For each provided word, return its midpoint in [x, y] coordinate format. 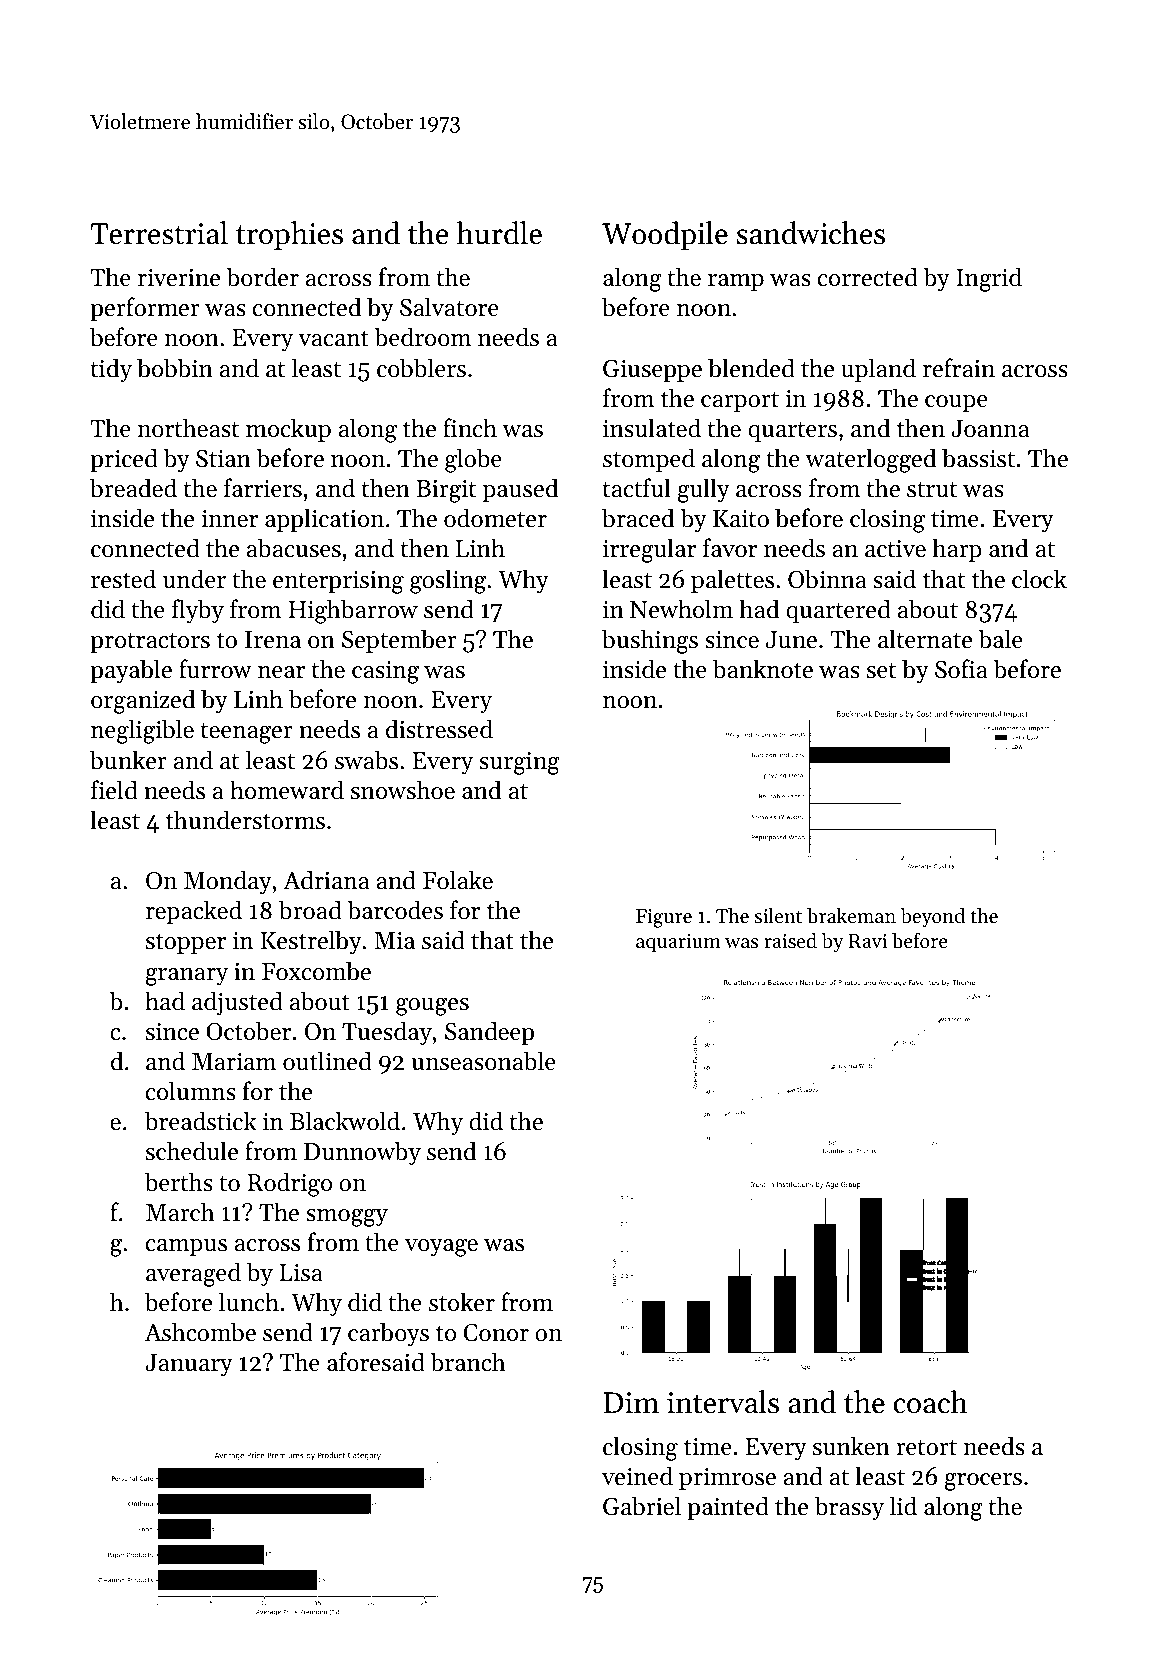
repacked [194, 912]
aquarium [678, 943]
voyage [441, 1248]
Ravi [868, 941]
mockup [288, 430]
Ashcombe [200, 1332]
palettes [732, 581]
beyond [933, 918]
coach [930, 1402]
